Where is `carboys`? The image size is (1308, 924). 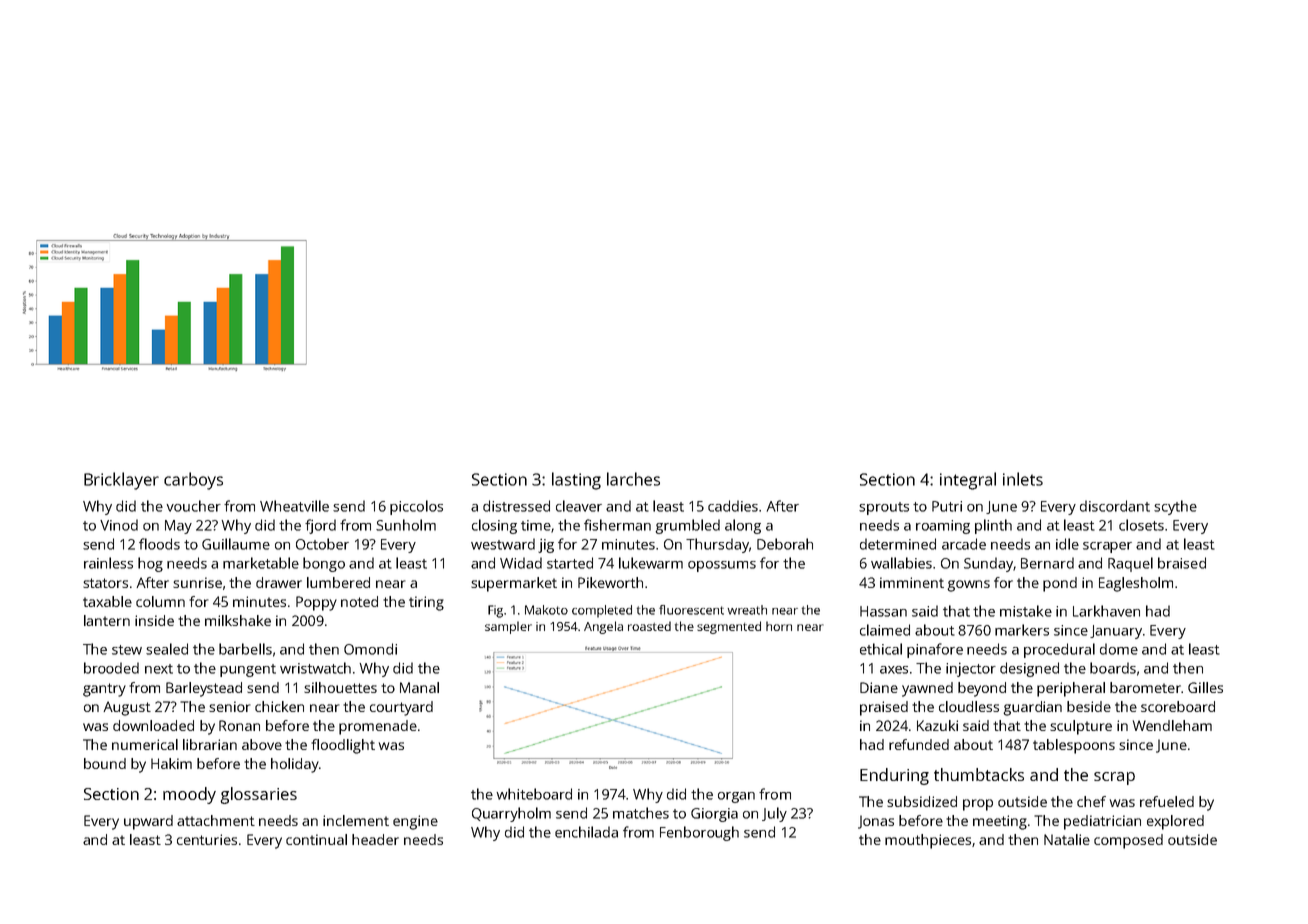
carboys is located at coordinates (193, 481).
